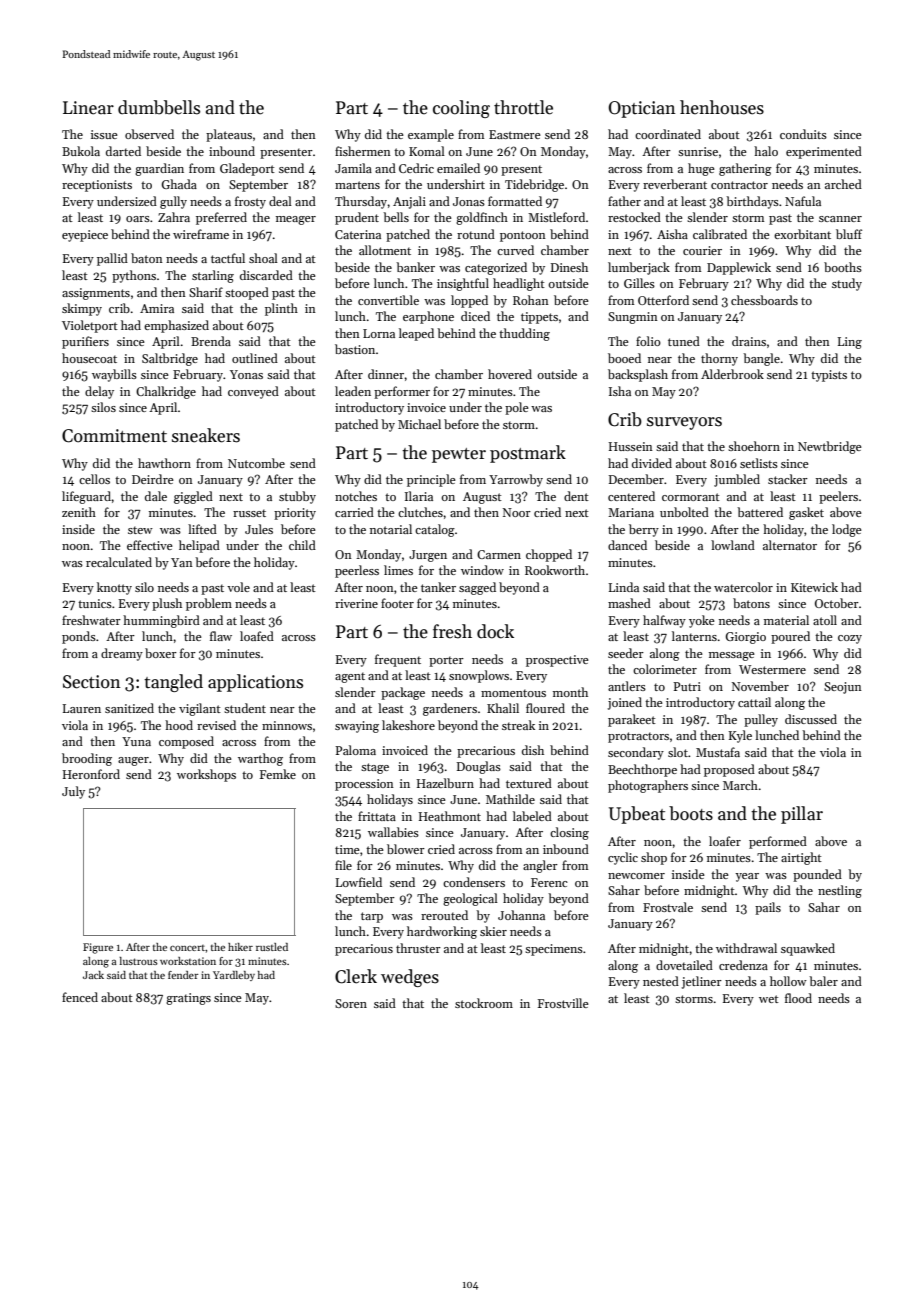 The height and width of the document is (1308, 924). I want to click on typists, so click(829, 376).
